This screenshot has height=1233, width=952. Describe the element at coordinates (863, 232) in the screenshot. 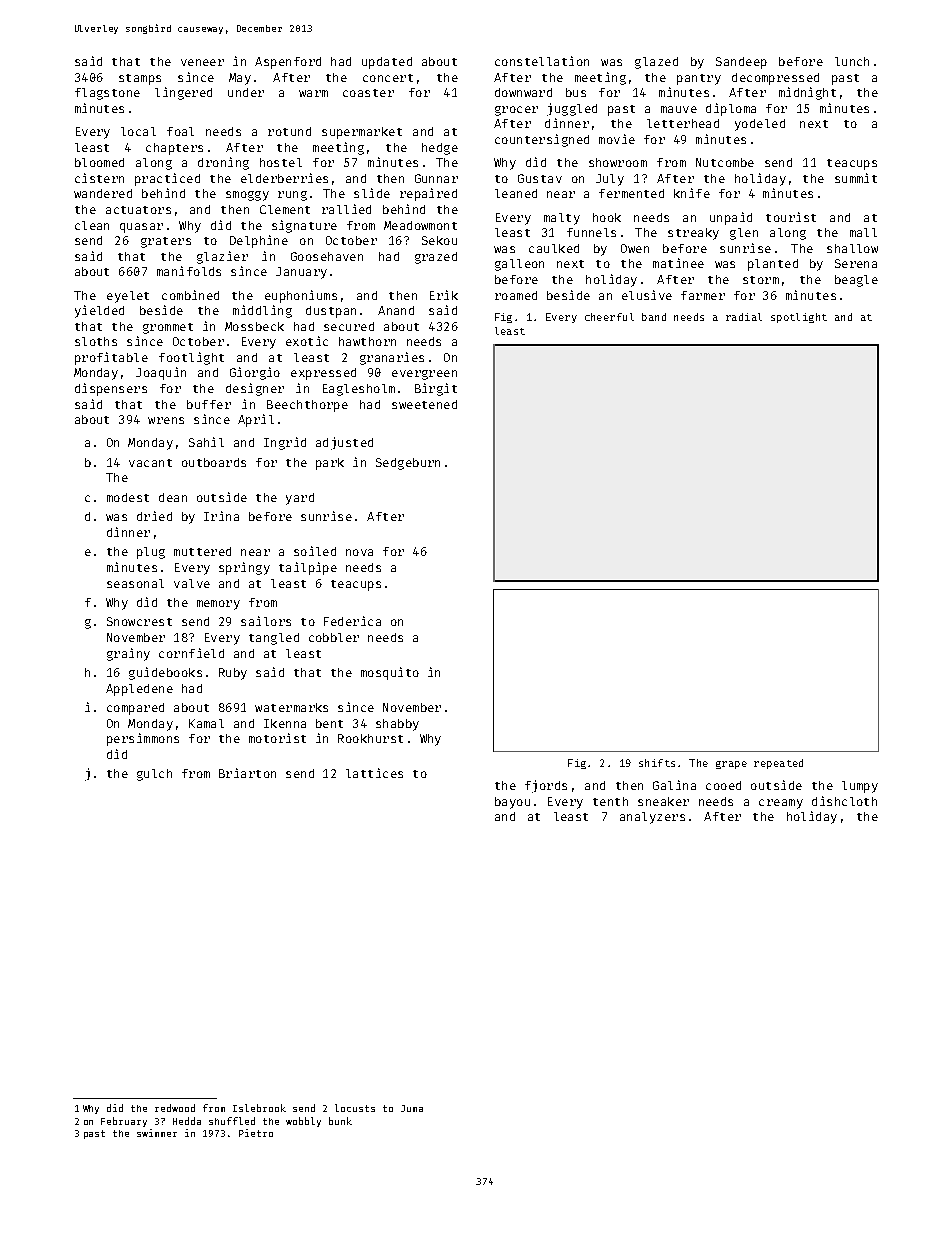

I see `mall` at that location.
